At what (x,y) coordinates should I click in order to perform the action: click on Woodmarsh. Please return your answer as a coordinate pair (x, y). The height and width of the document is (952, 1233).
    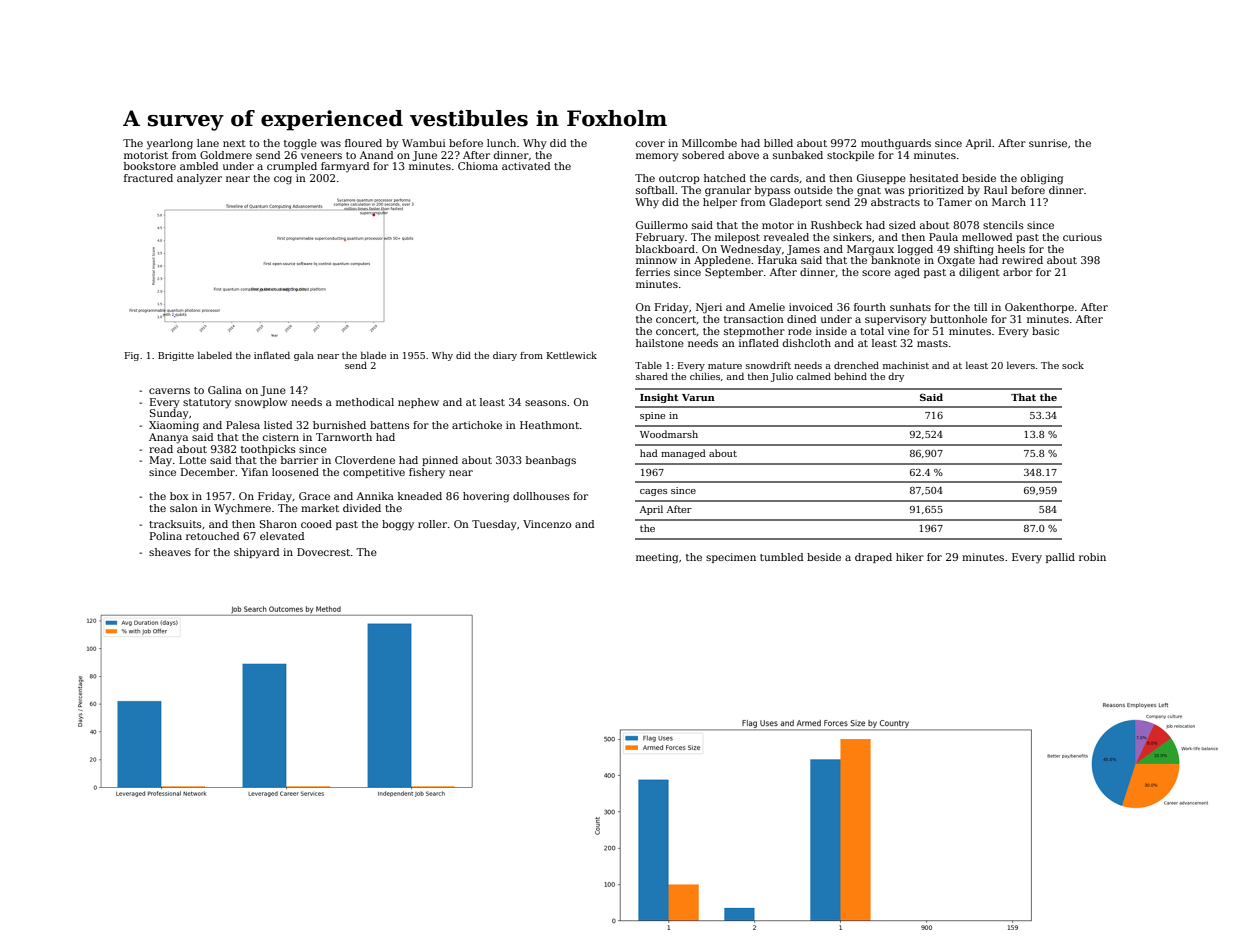
    Looking at the image, I should click on (669, 434).
